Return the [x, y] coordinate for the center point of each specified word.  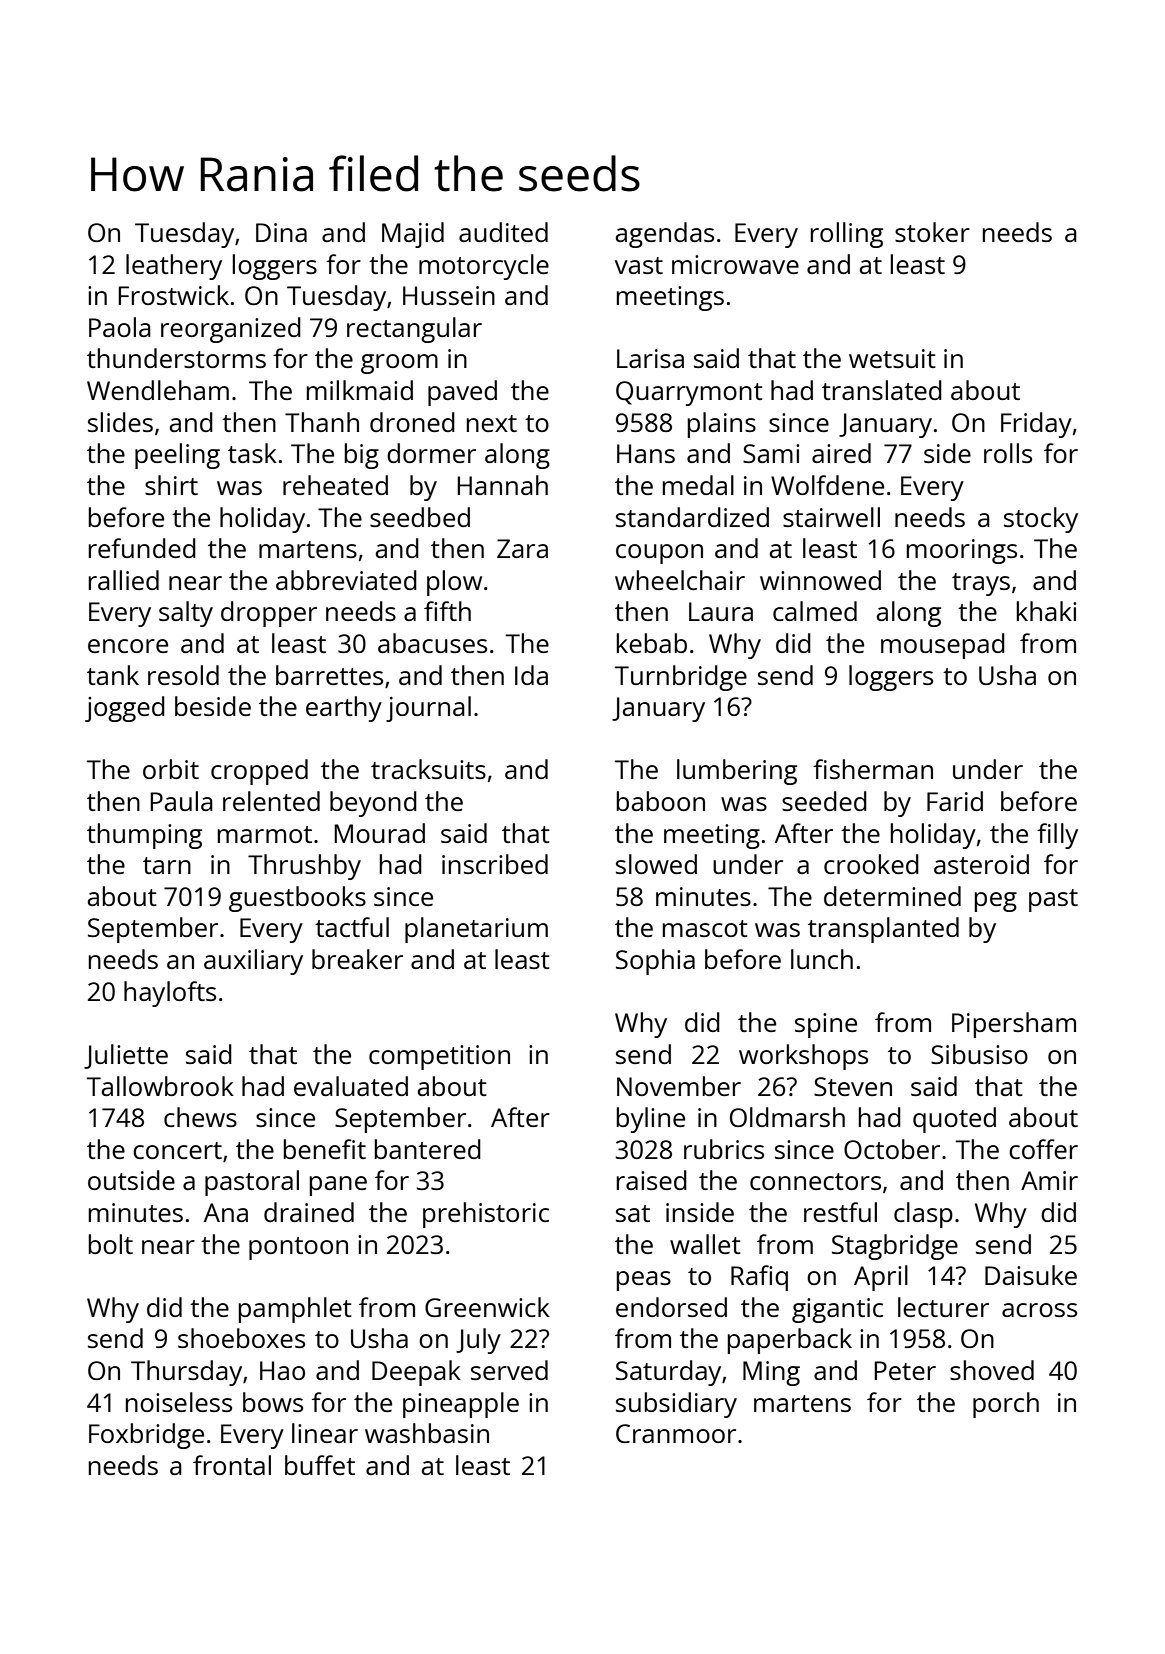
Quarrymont [689, 393]
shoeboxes [241, 1338]
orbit [171, 769]
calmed [815, 611]
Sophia [655, 962]
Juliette [126, 1056]
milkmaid [360, 390]
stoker [932, 232]
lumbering [737, 772]
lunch [822, 959]
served [509, 1370]
